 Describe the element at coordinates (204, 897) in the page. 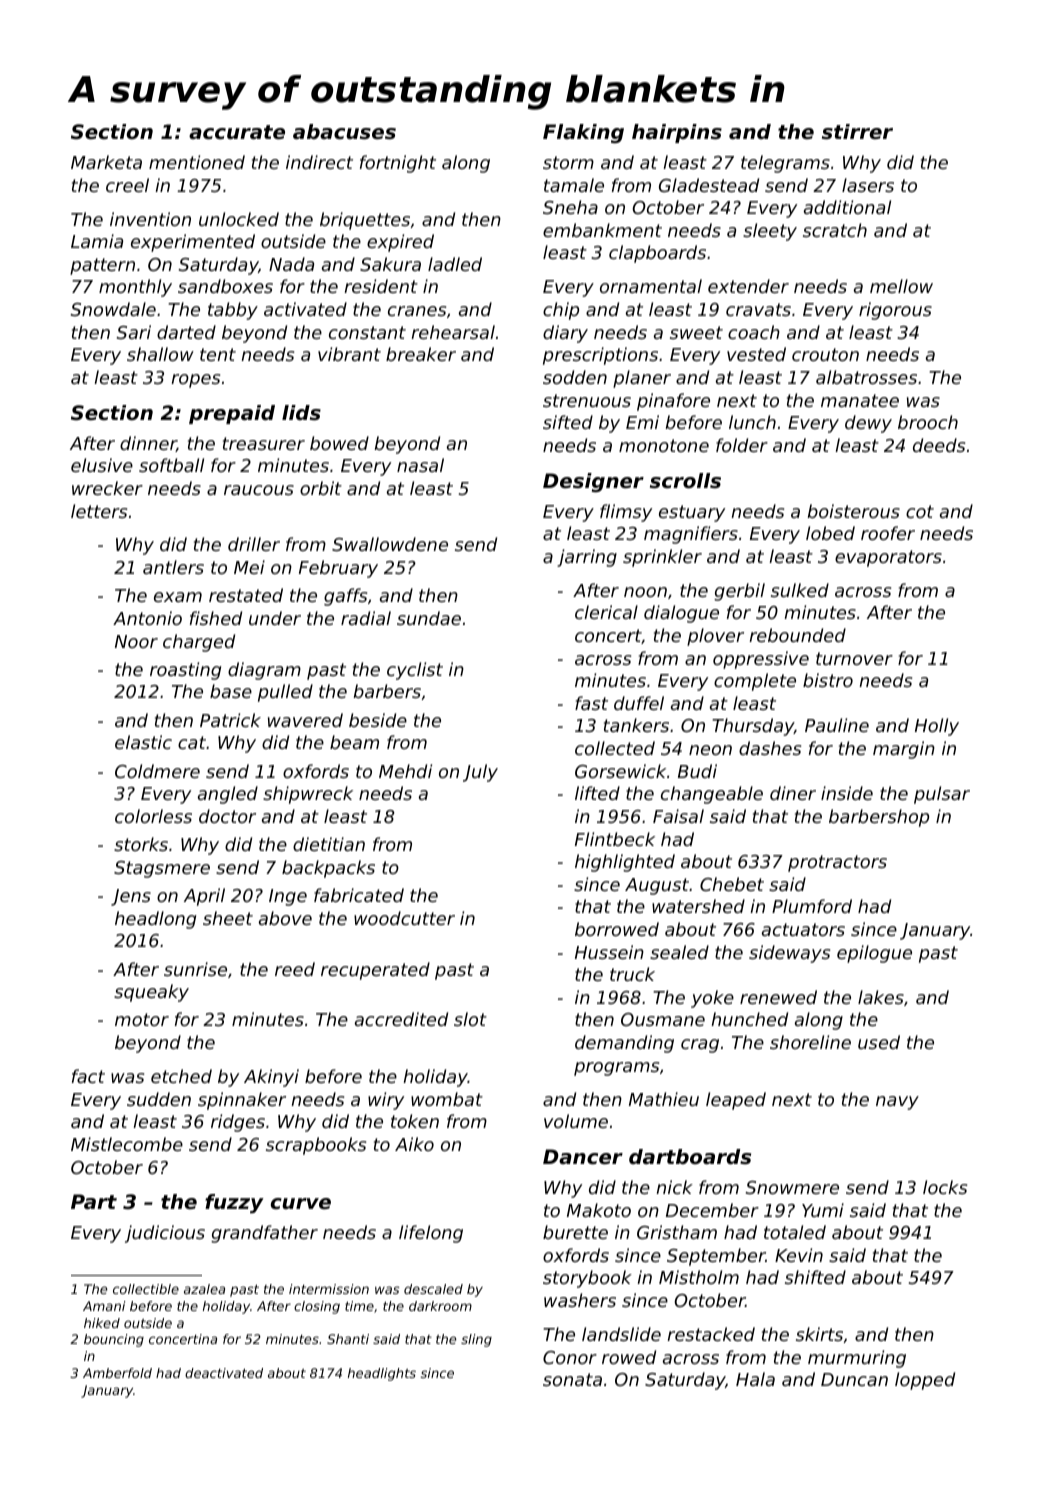

I see `April` at that location.
